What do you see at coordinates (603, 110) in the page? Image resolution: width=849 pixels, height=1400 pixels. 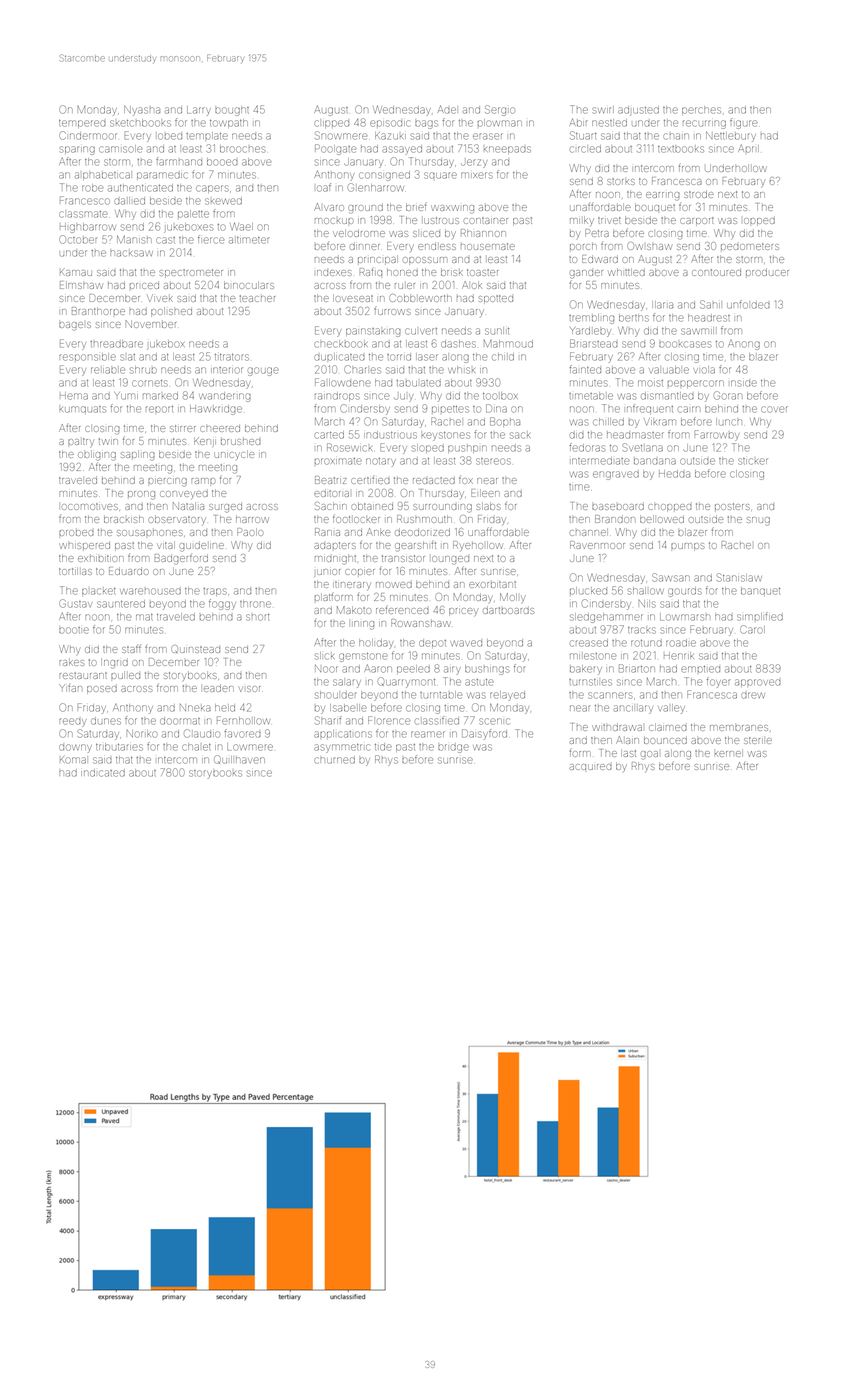 I see `swirl` at bounding box center [603, 110].
